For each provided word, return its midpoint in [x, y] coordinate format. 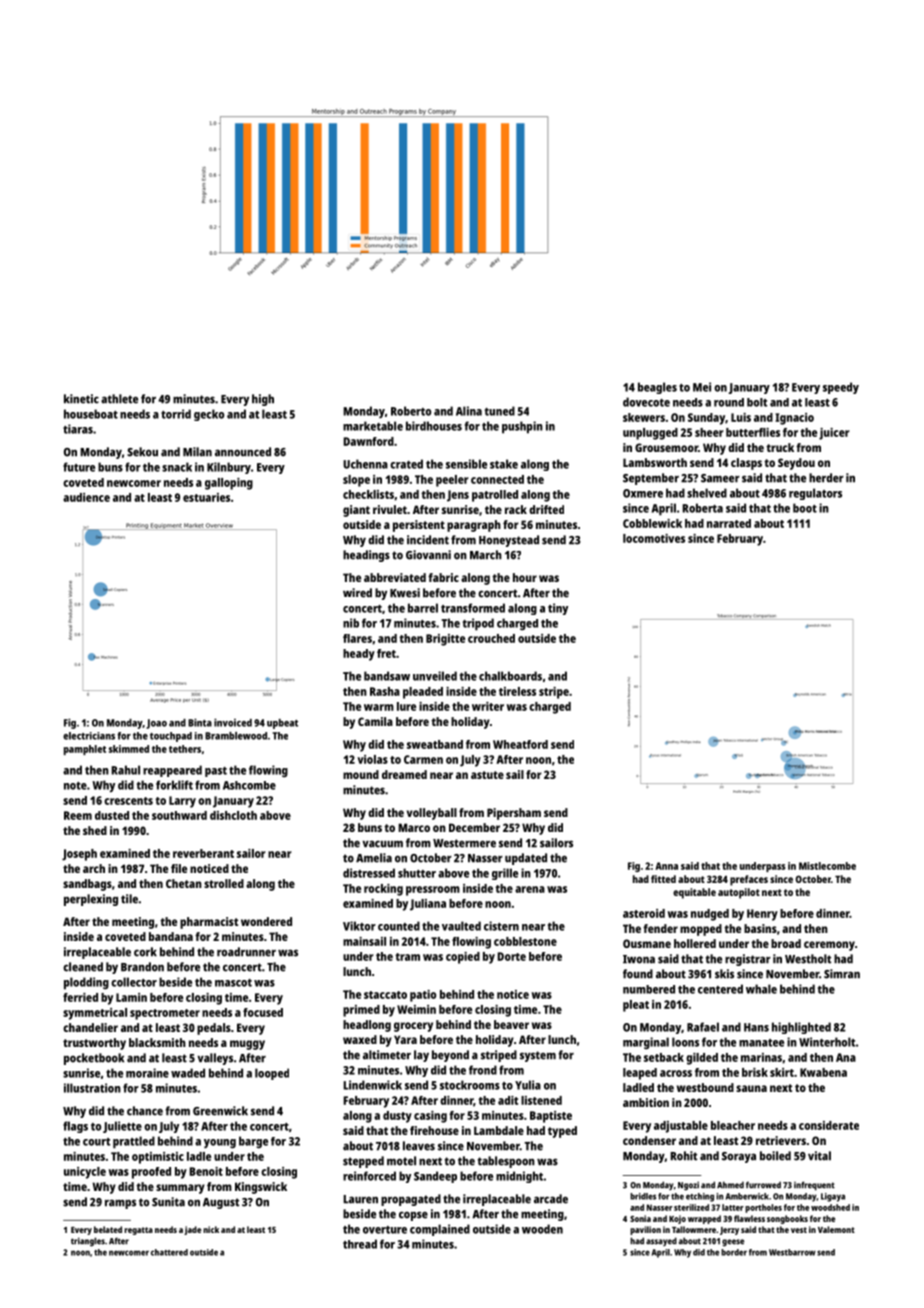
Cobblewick [652, 523]
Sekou [142, 452]
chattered [169, 1252]
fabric [443, 577]
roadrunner [246, 952]
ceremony [829, 946]
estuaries [206, 497]
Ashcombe [249, 785]
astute [487, 775]
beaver [511, 1024]
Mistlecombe [827, 866]
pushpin [522, 427]
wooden [542, 1229]
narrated [729, 523]
